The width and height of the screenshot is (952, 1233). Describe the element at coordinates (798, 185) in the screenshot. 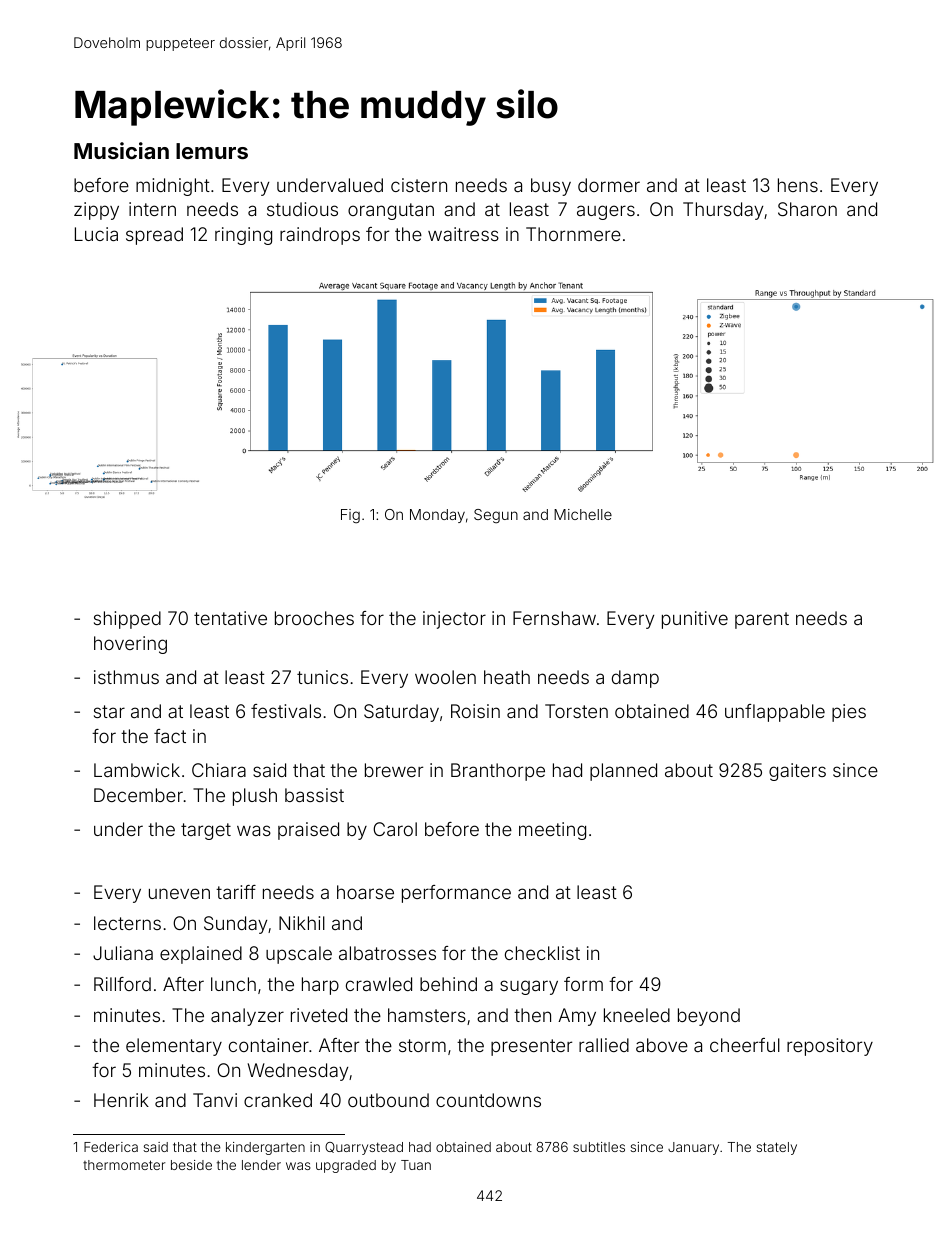

I see `hens` at that location.
